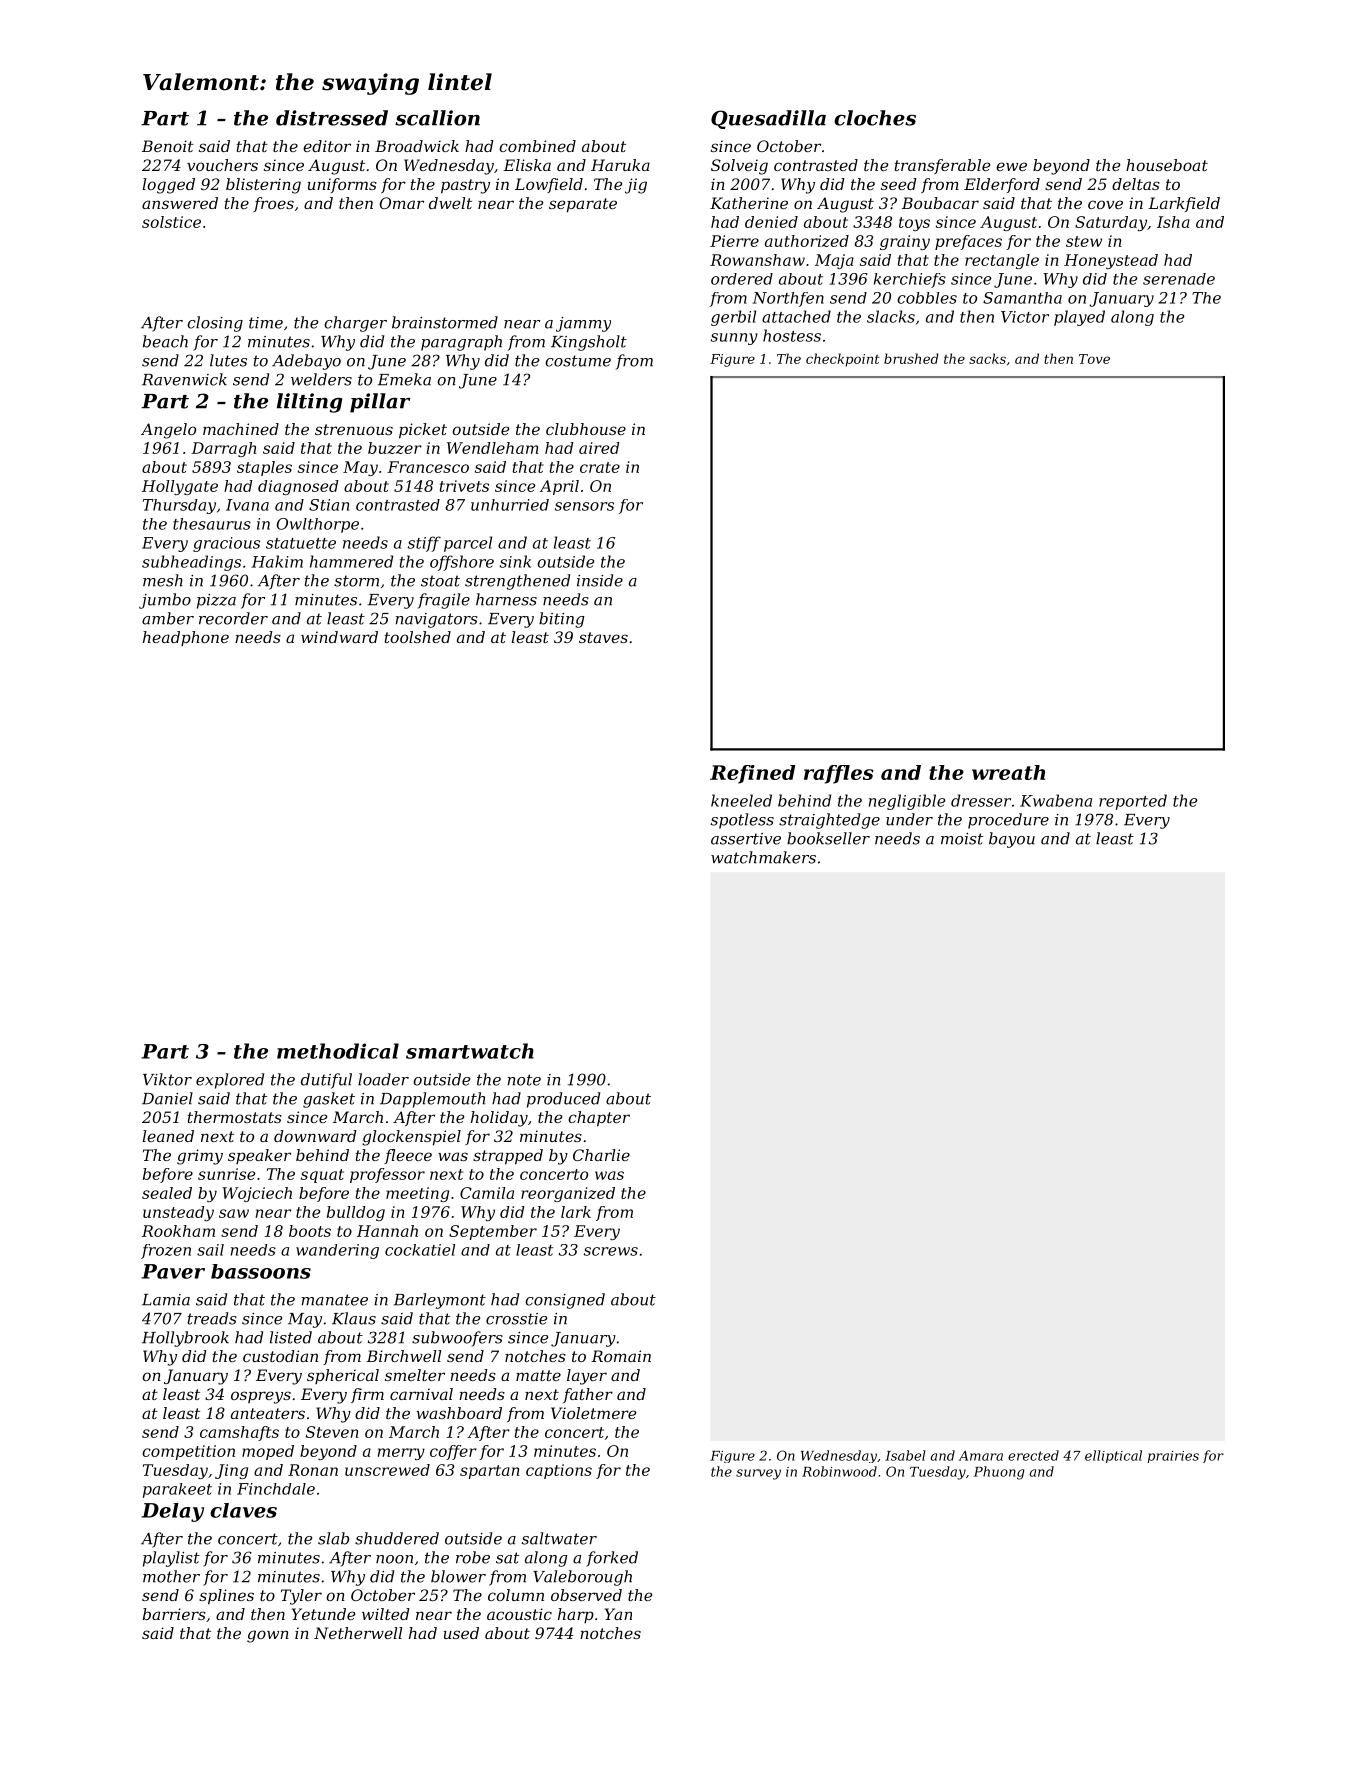 The width and height of the screenshot is (1367, 1770). I want to click on reported, so click(1133, 802).
